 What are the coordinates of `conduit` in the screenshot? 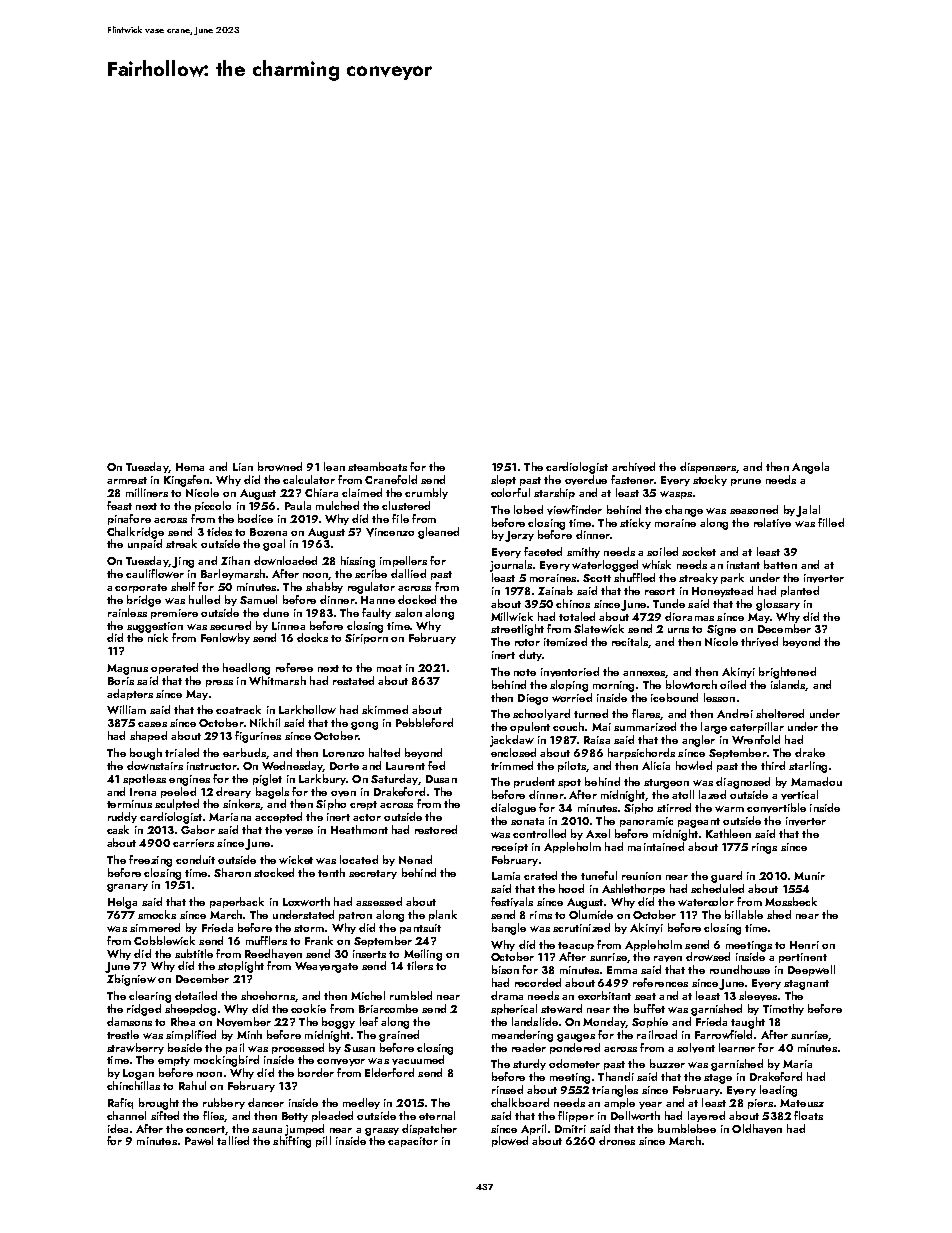 It's located at (195, 859).
